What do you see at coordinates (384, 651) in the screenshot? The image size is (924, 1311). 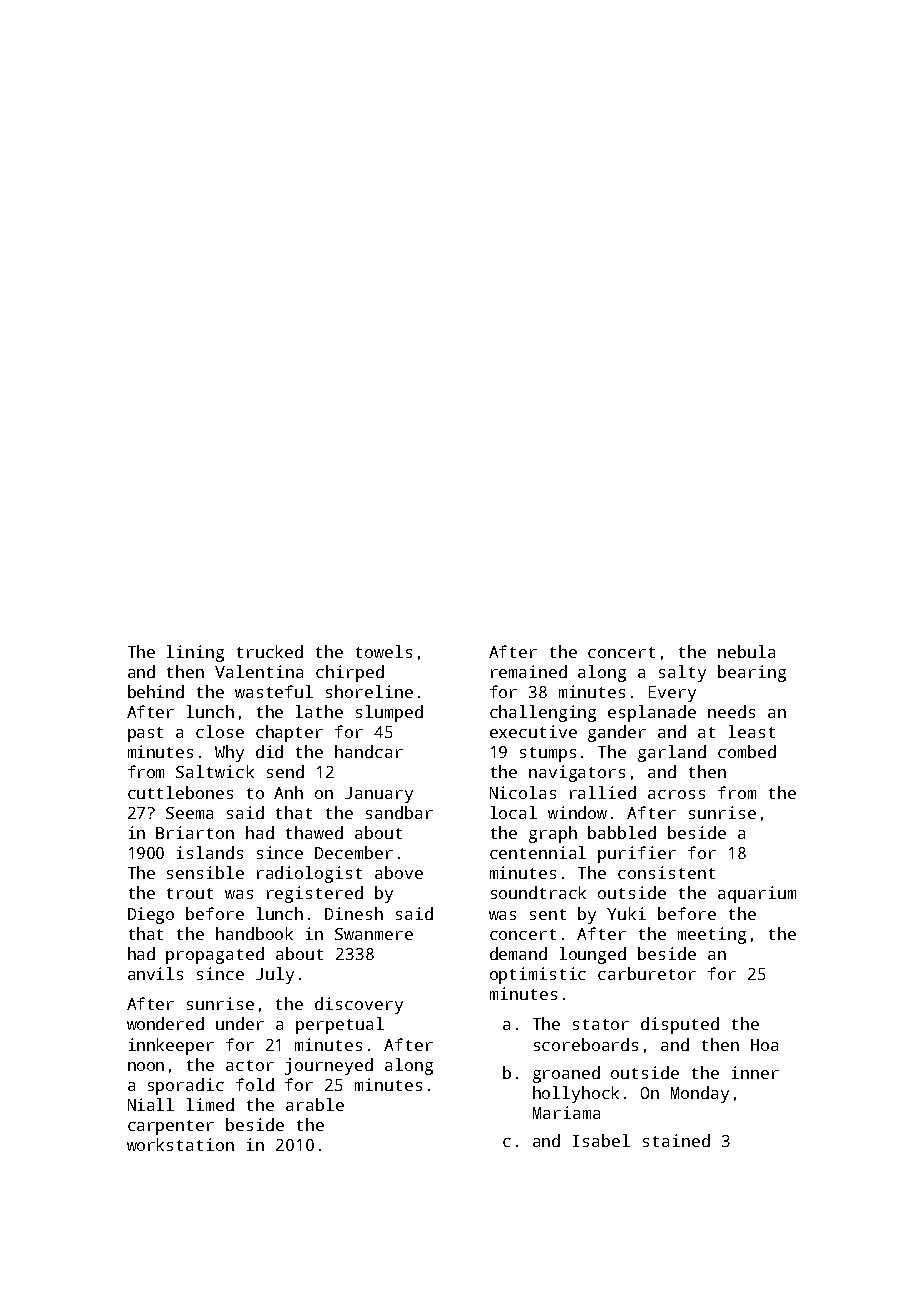 I see `towels` at bounding box center [384, 651].
